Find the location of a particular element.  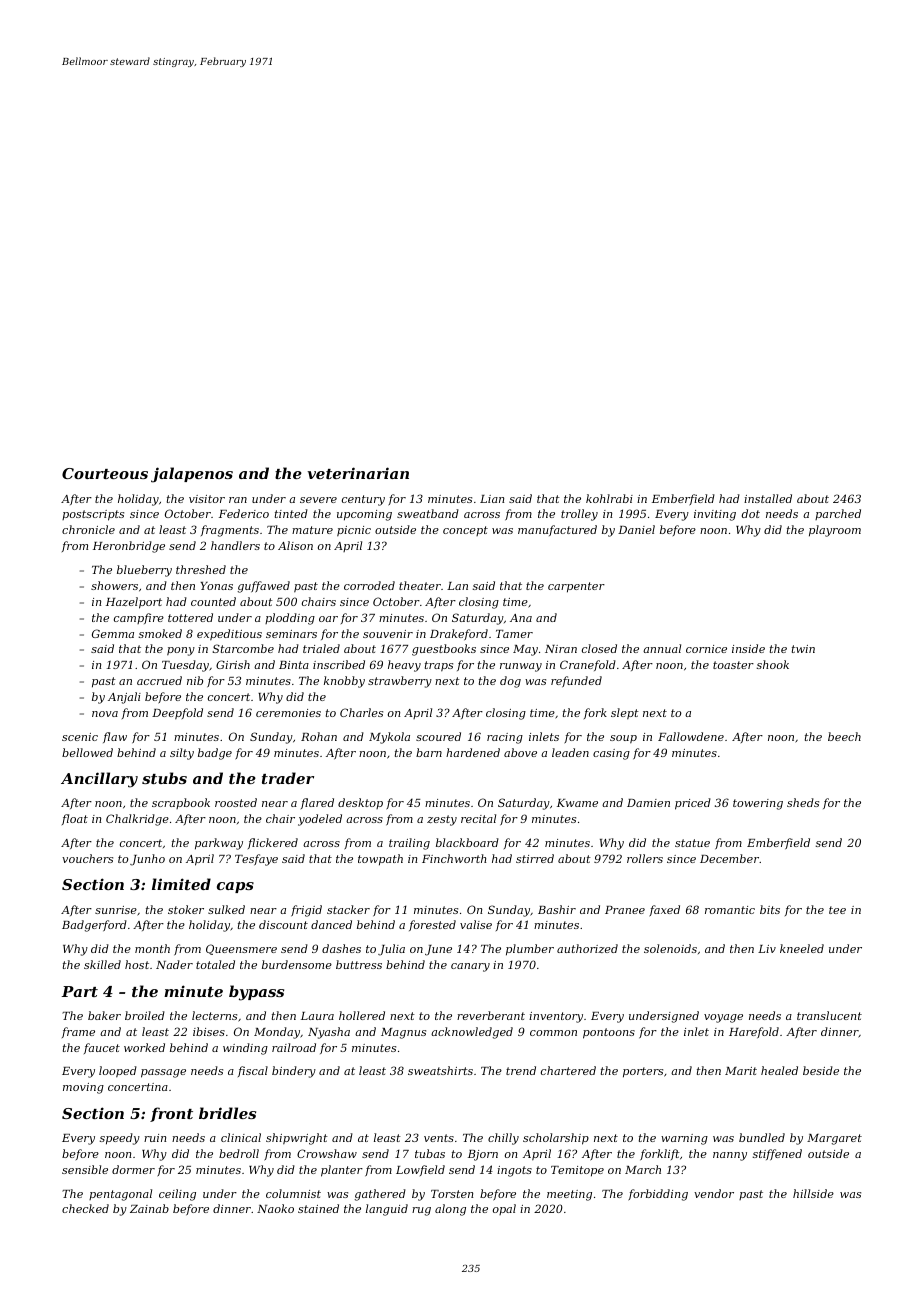

Queensmere is located at coordinates (241, 949).
